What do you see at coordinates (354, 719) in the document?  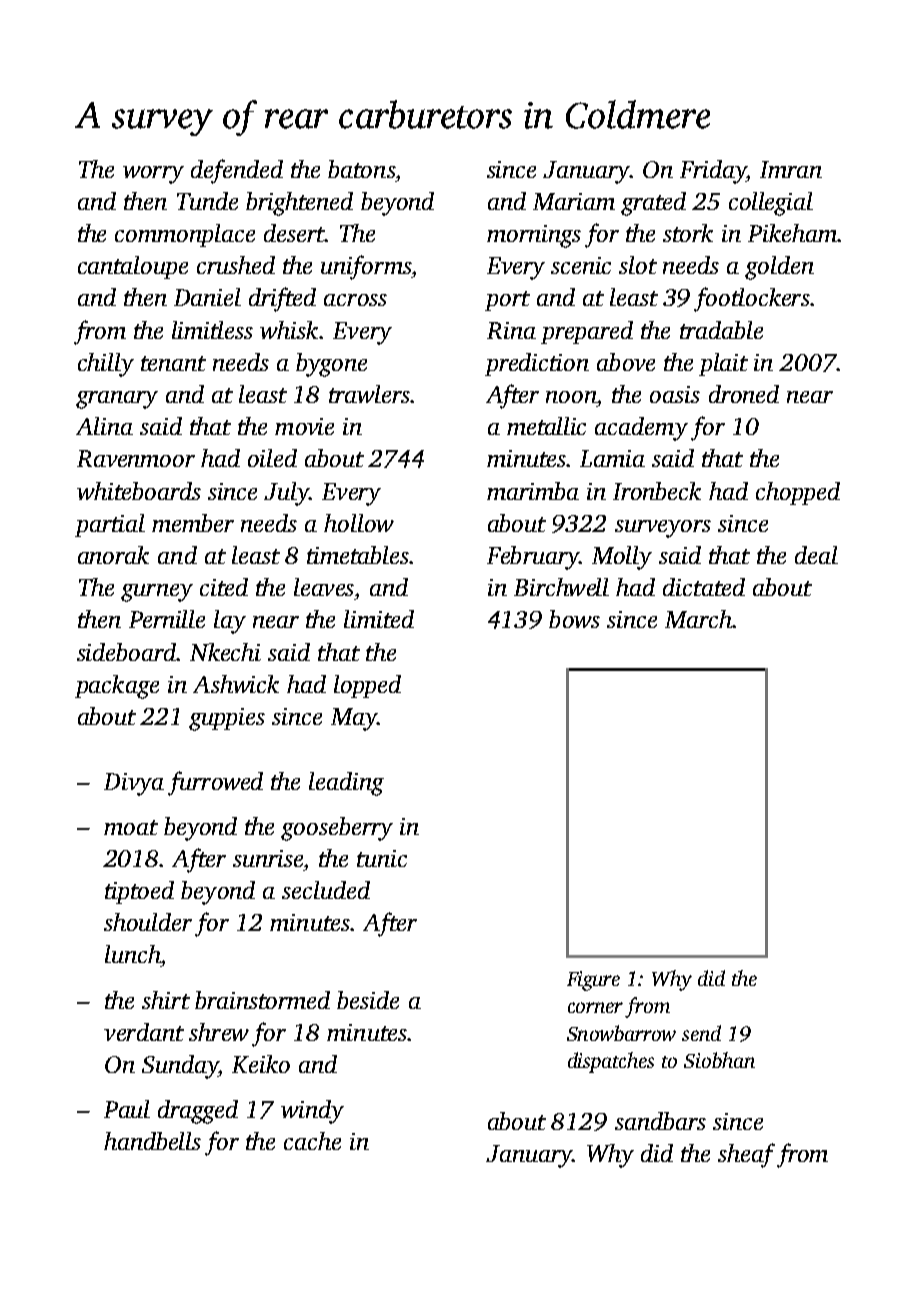 I see `May` at bounding box center [354, 719].
